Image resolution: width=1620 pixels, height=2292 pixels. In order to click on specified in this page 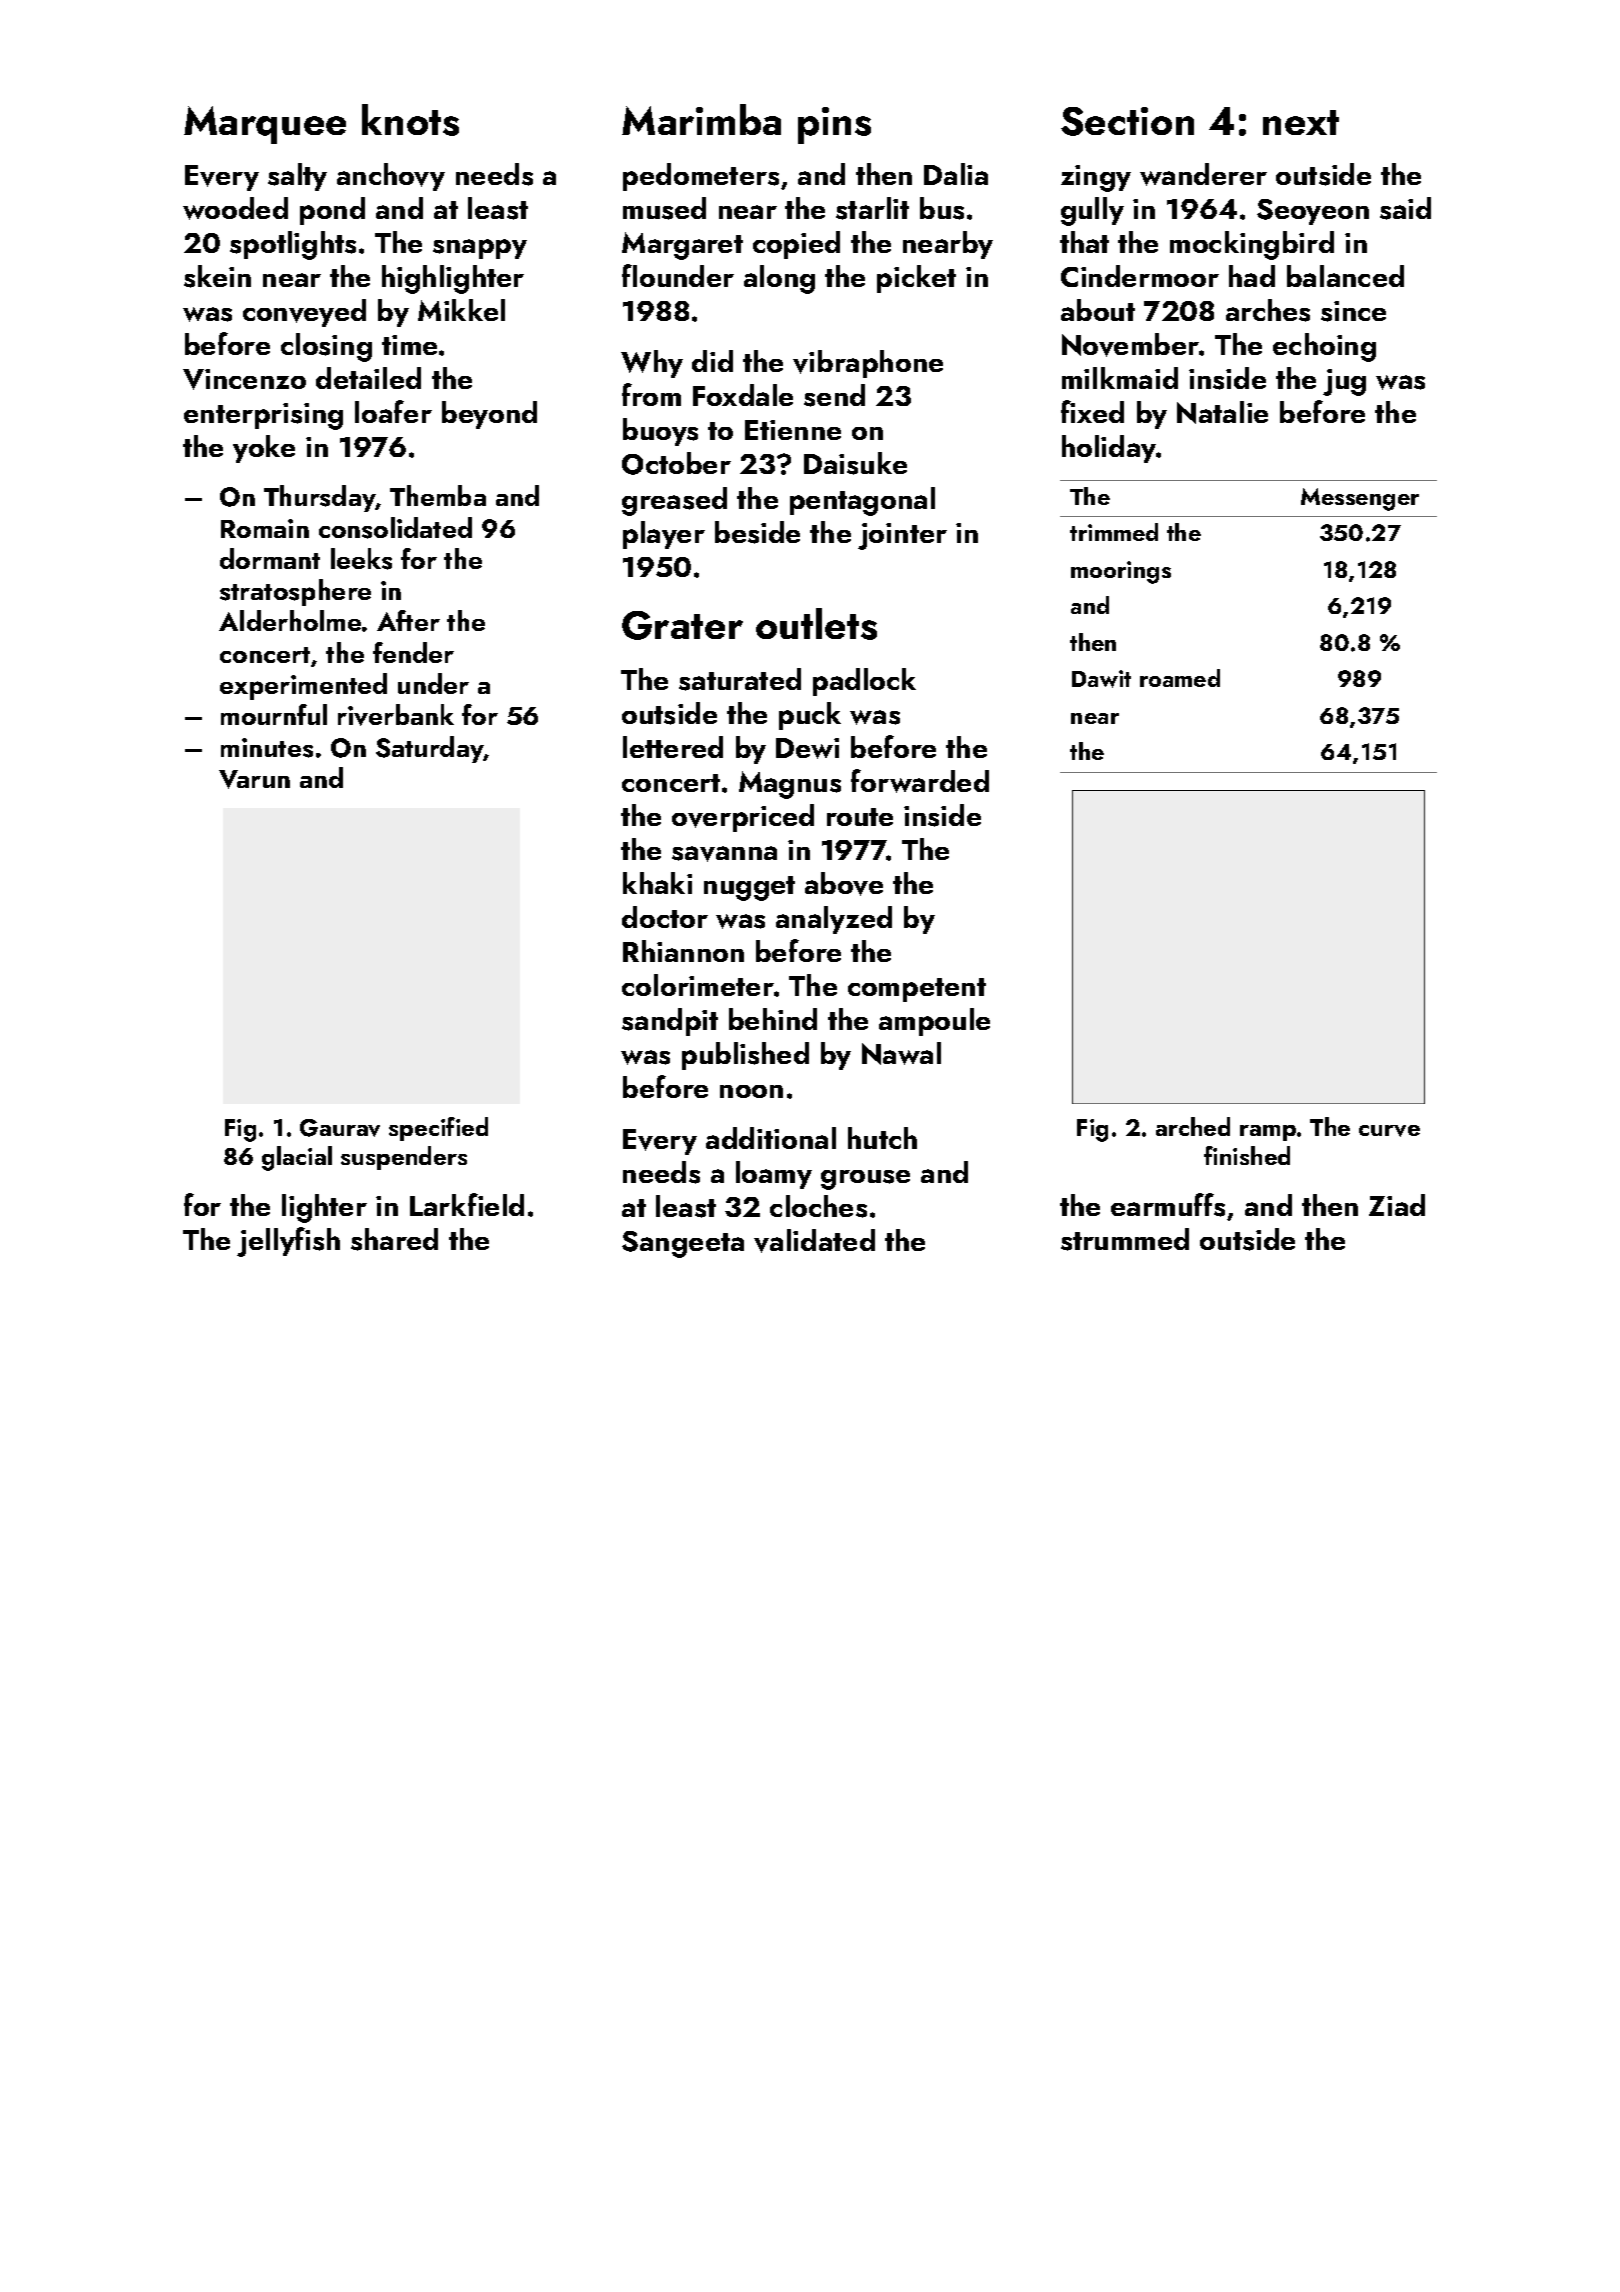, I will do `click(438, 1129)`.
